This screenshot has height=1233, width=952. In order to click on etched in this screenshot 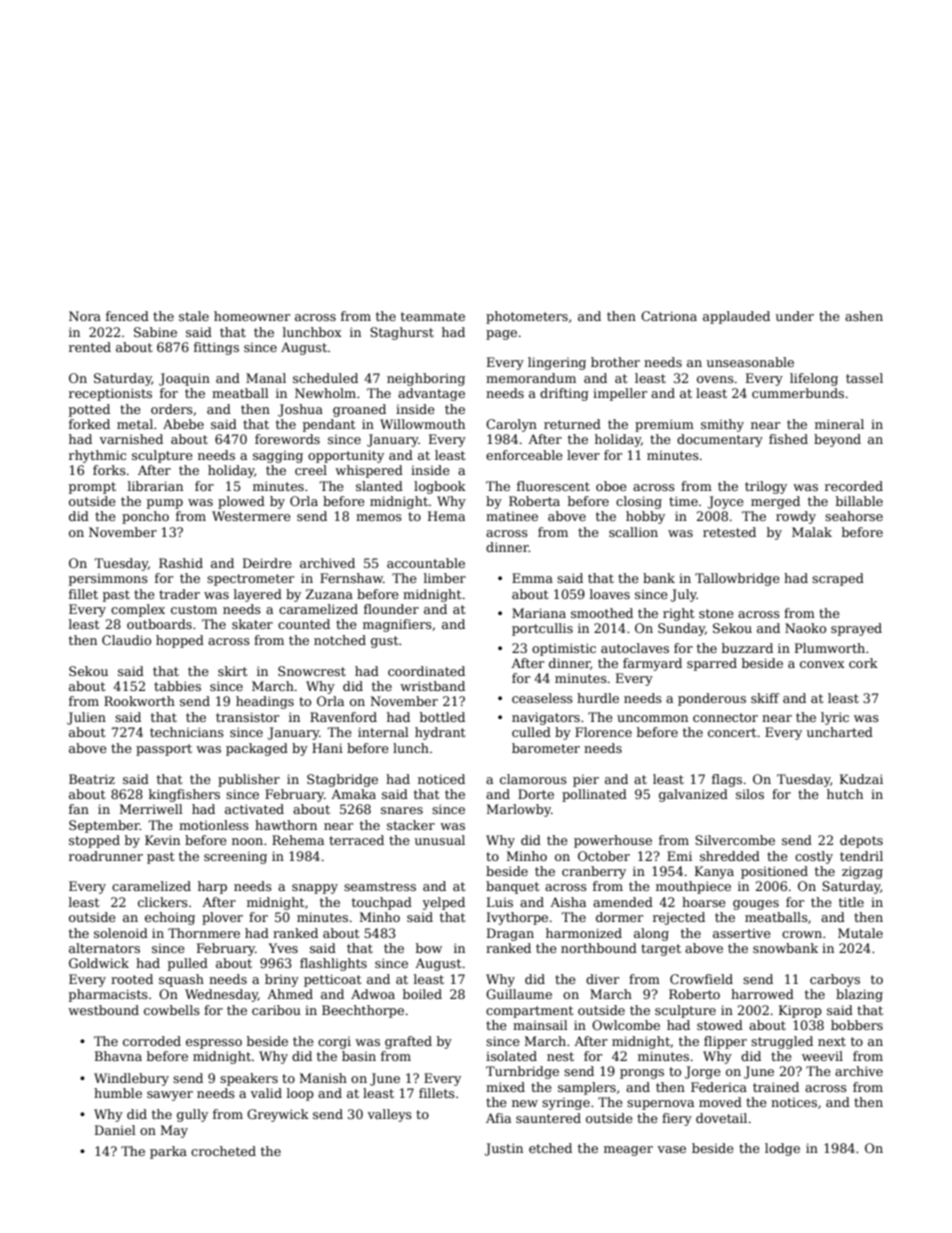, I will do `click(550, 1148)`.
